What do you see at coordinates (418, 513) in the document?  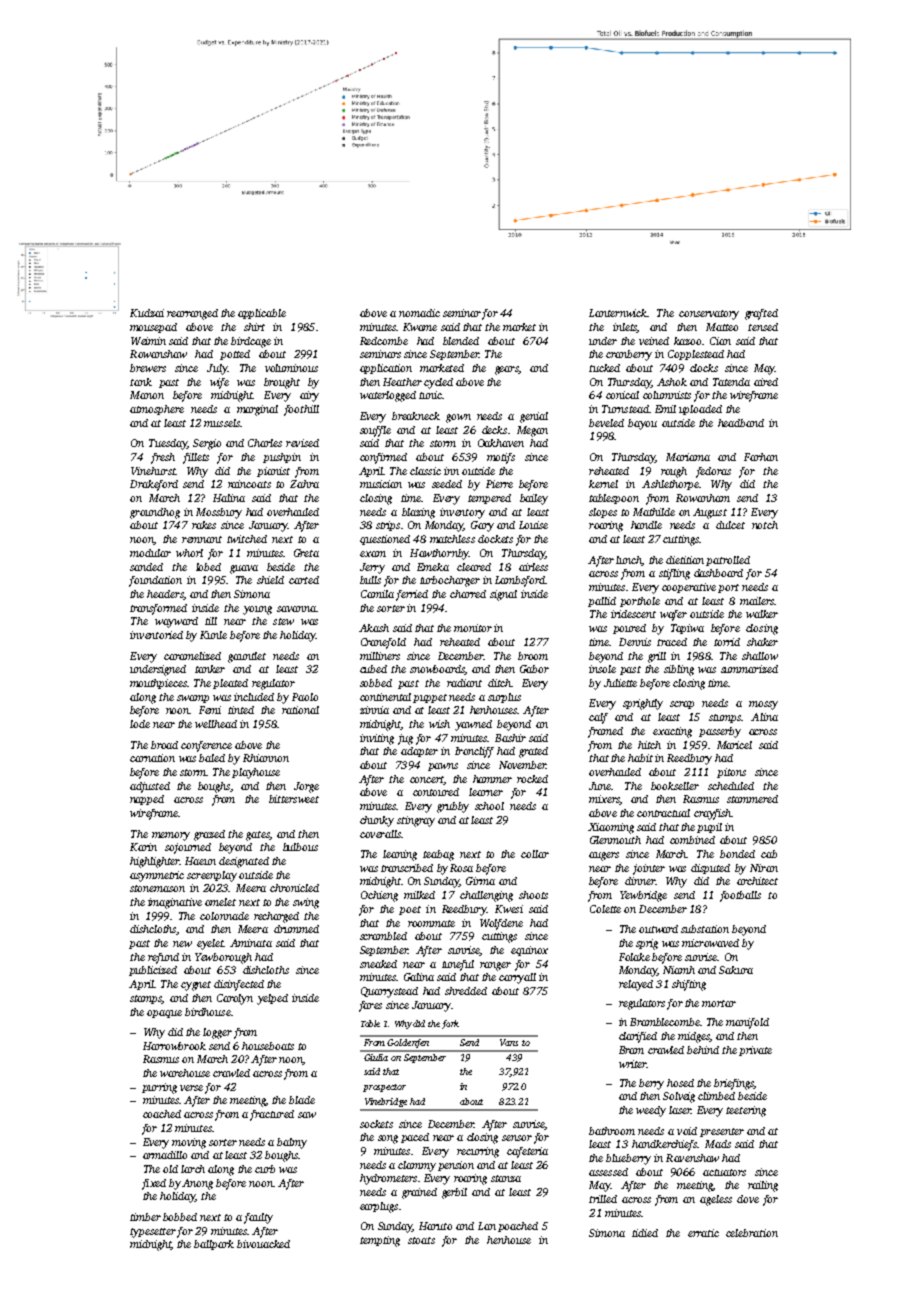 I see `blazing` at bounding box center [418, 513].
